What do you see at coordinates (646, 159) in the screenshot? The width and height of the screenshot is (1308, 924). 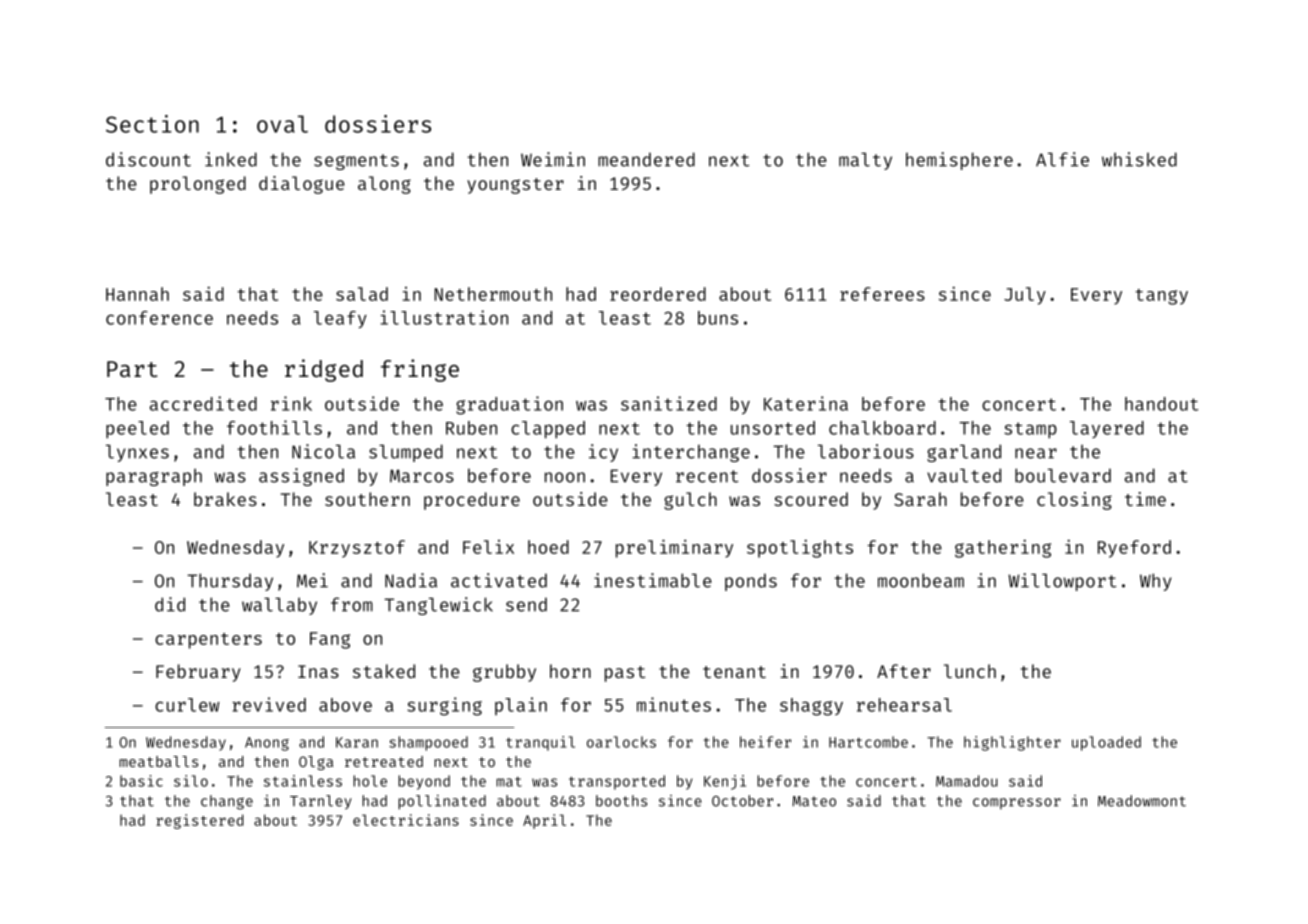 I see `meandered` at bounding box center [646, 159].
